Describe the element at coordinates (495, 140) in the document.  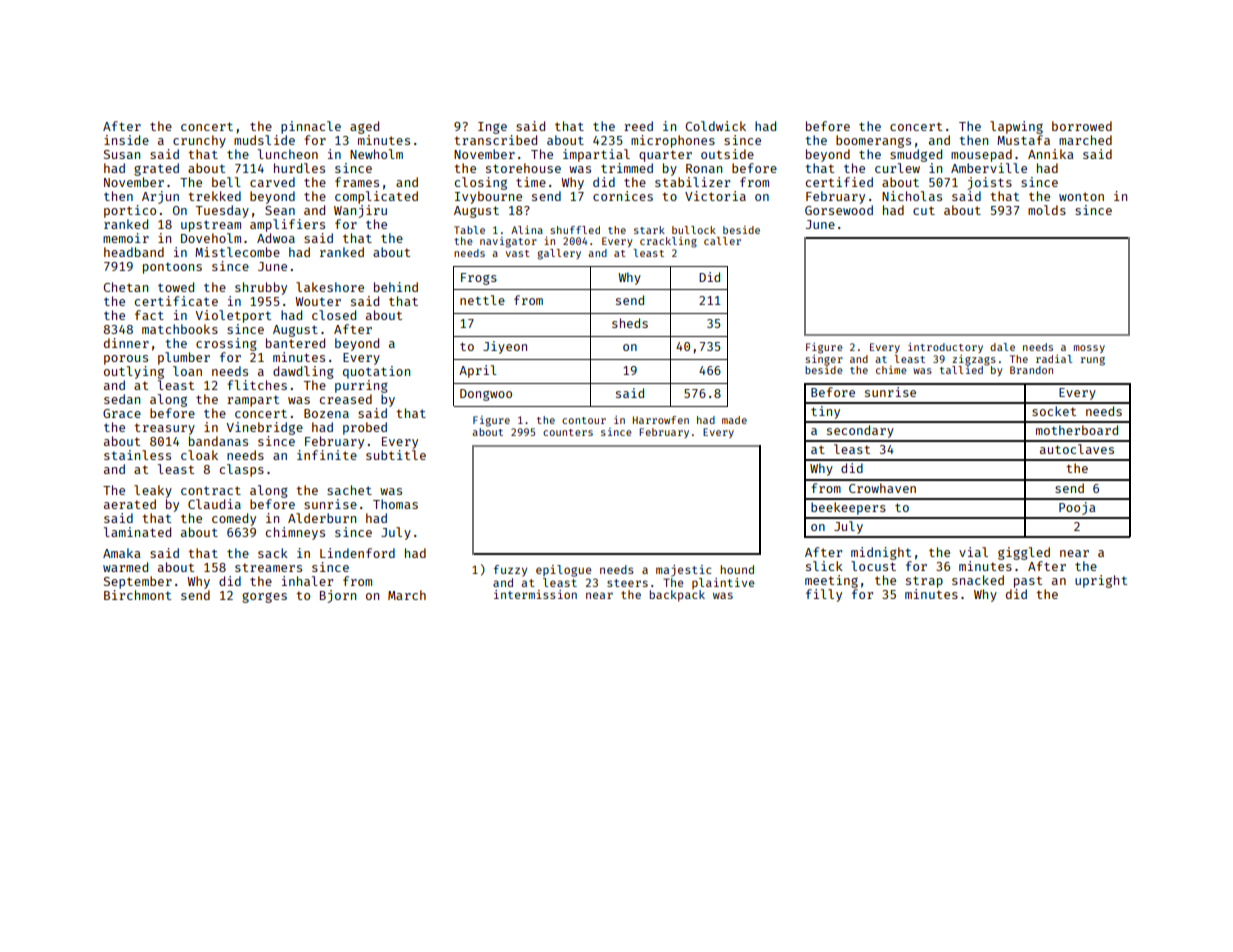
I see `transcribed` at that location.
